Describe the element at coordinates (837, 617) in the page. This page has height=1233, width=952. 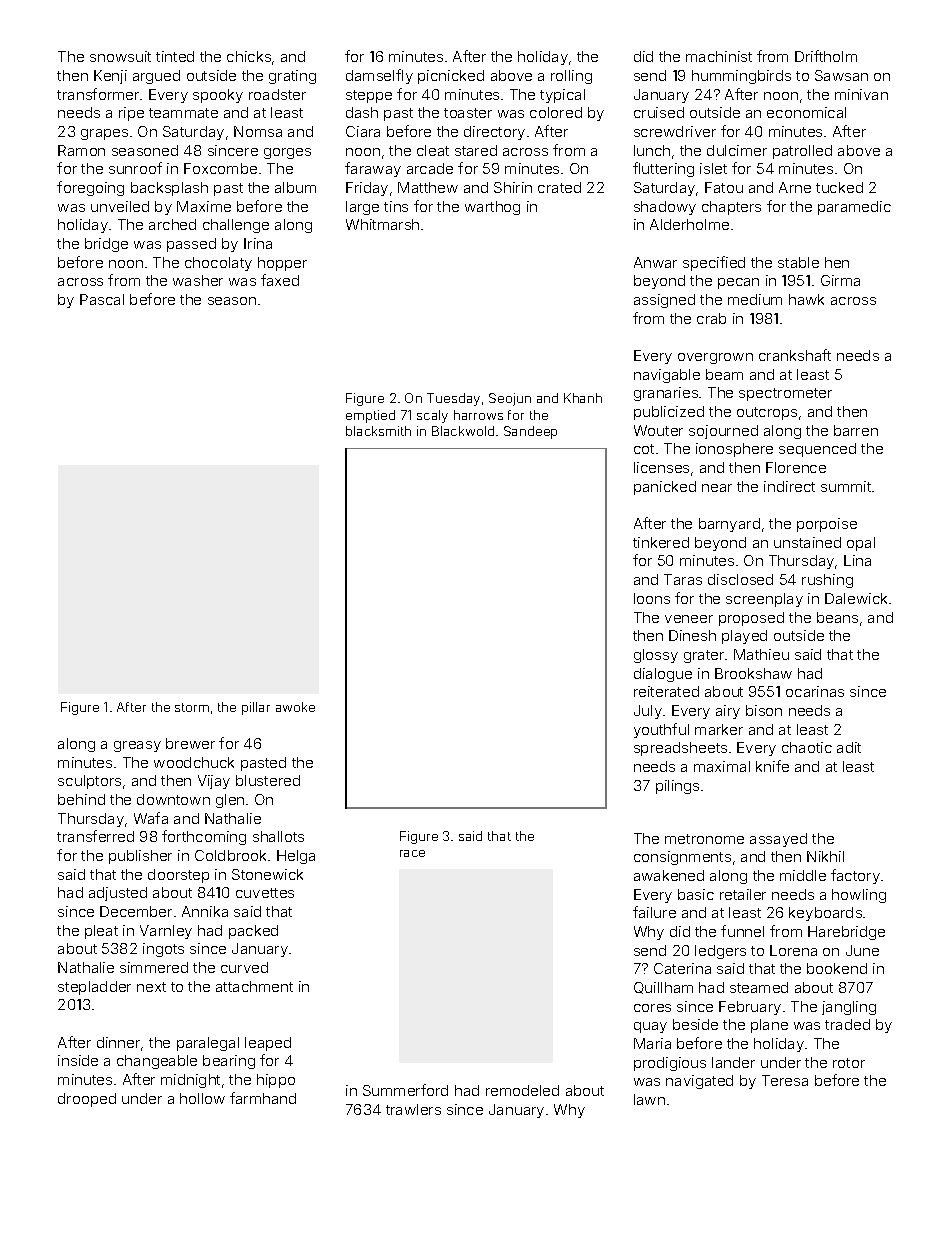
I see `beans` at that location.
